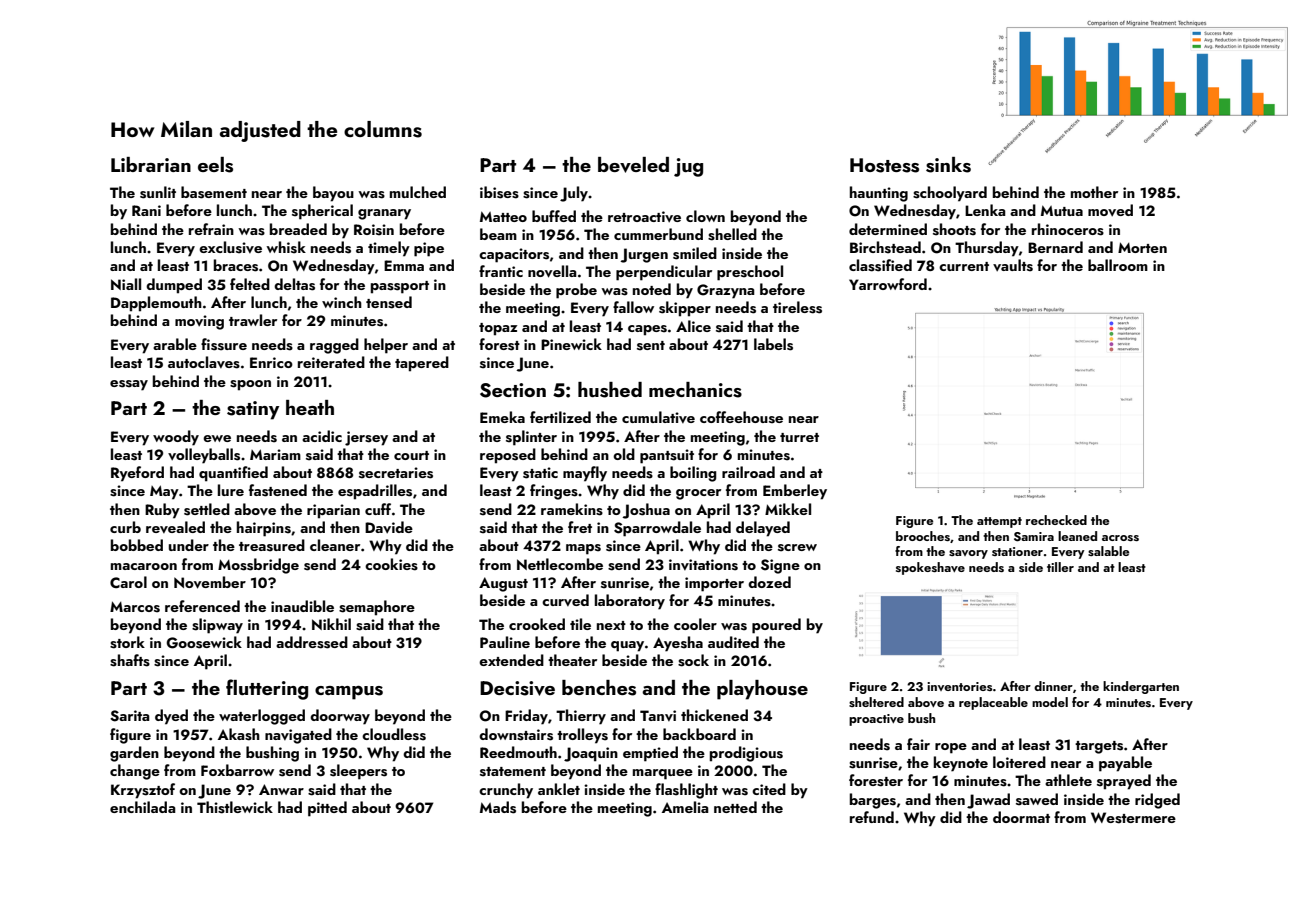 This image has height=924, width=1308. What do you see at coordinates (128, 582) in the image?
I see `Carol` at bounding box center [128, 582].
